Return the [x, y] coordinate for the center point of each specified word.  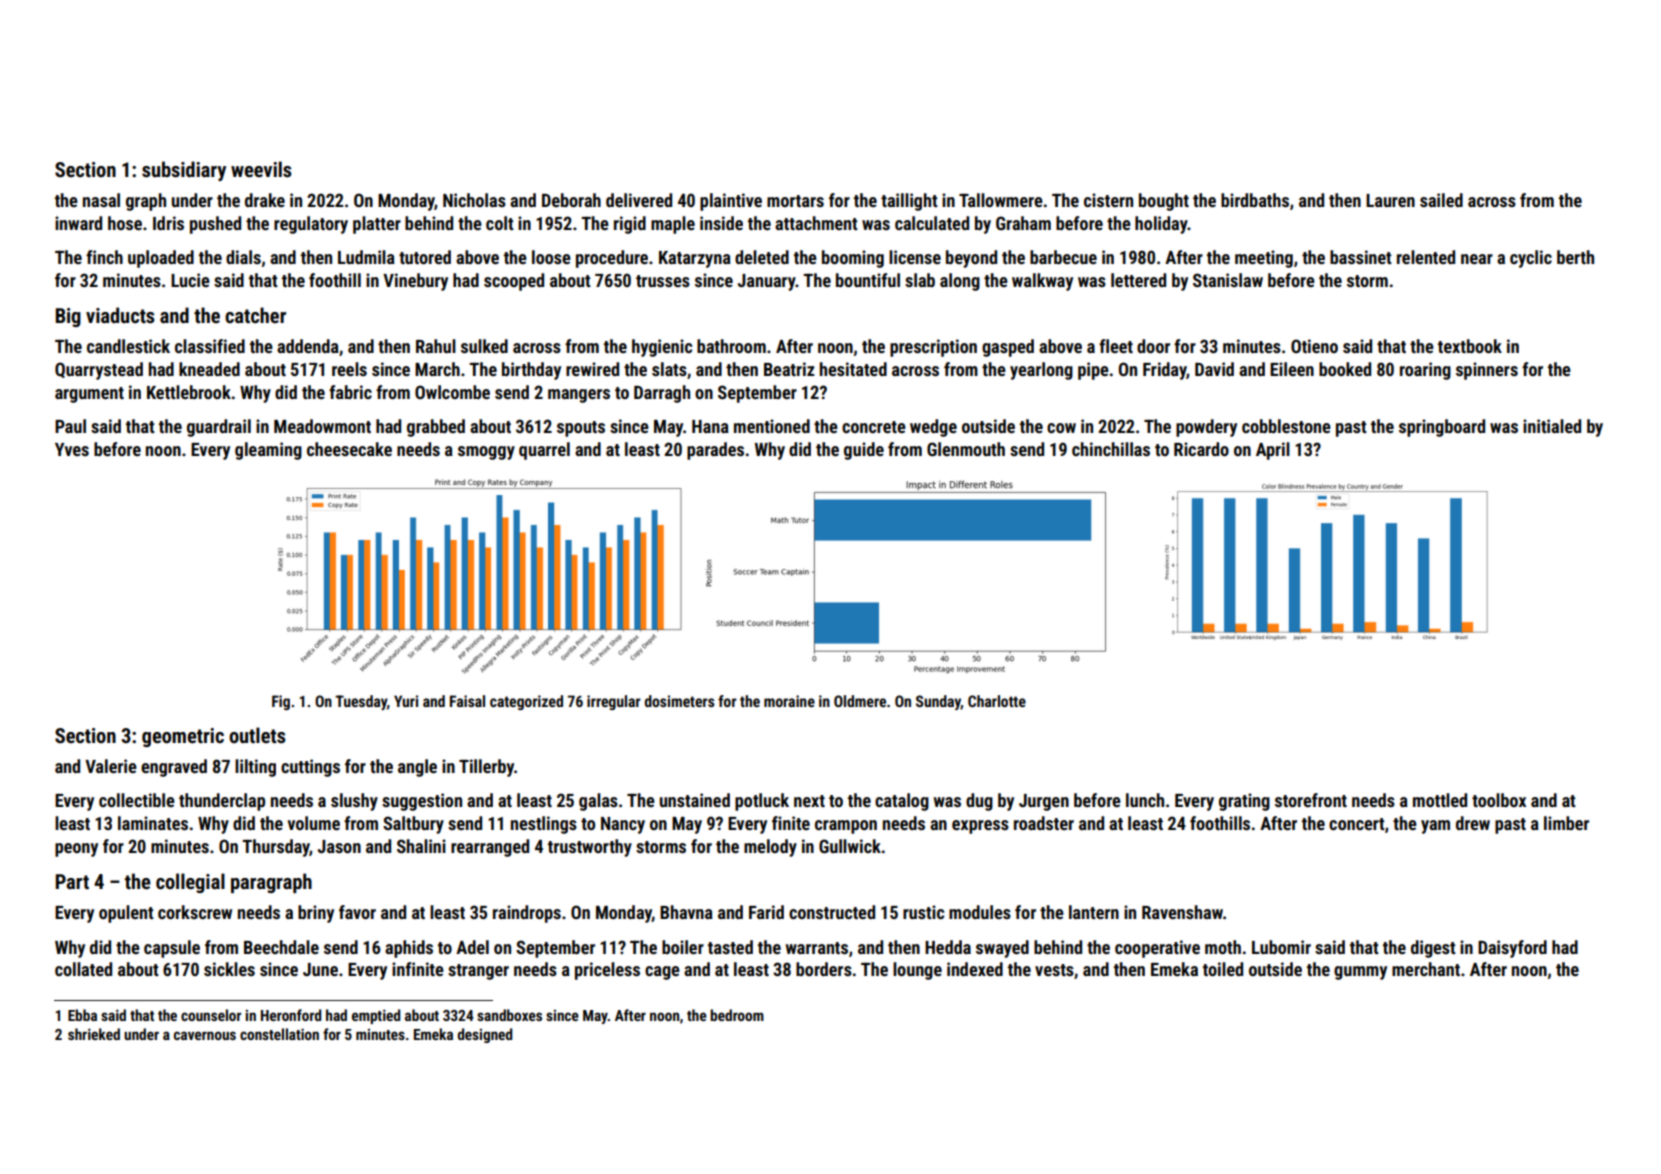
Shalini [421, 846]
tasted [730, 947]
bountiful [868, 280]
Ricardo [1201, 449]
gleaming [268, 451]
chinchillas [1111, 449]
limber [1566, 823]
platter [377, 225]
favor [357, 912]
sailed [1441, 200]
